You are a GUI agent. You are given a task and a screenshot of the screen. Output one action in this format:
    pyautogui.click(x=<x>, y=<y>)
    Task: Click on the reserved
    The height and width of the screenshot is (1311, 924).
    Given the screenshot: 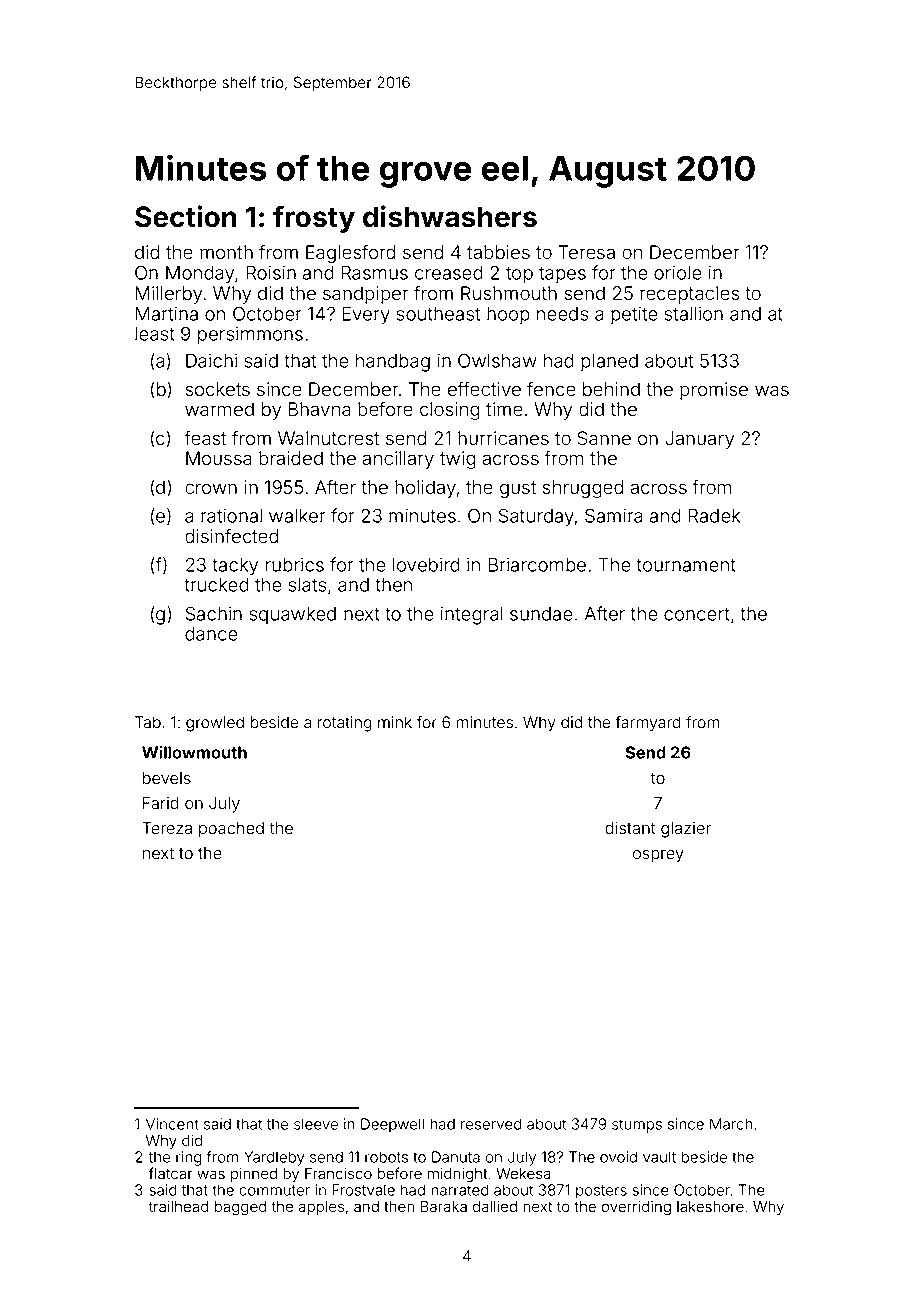 What is the action you would take?
    pyautogui.click(x=491, y=1124)
